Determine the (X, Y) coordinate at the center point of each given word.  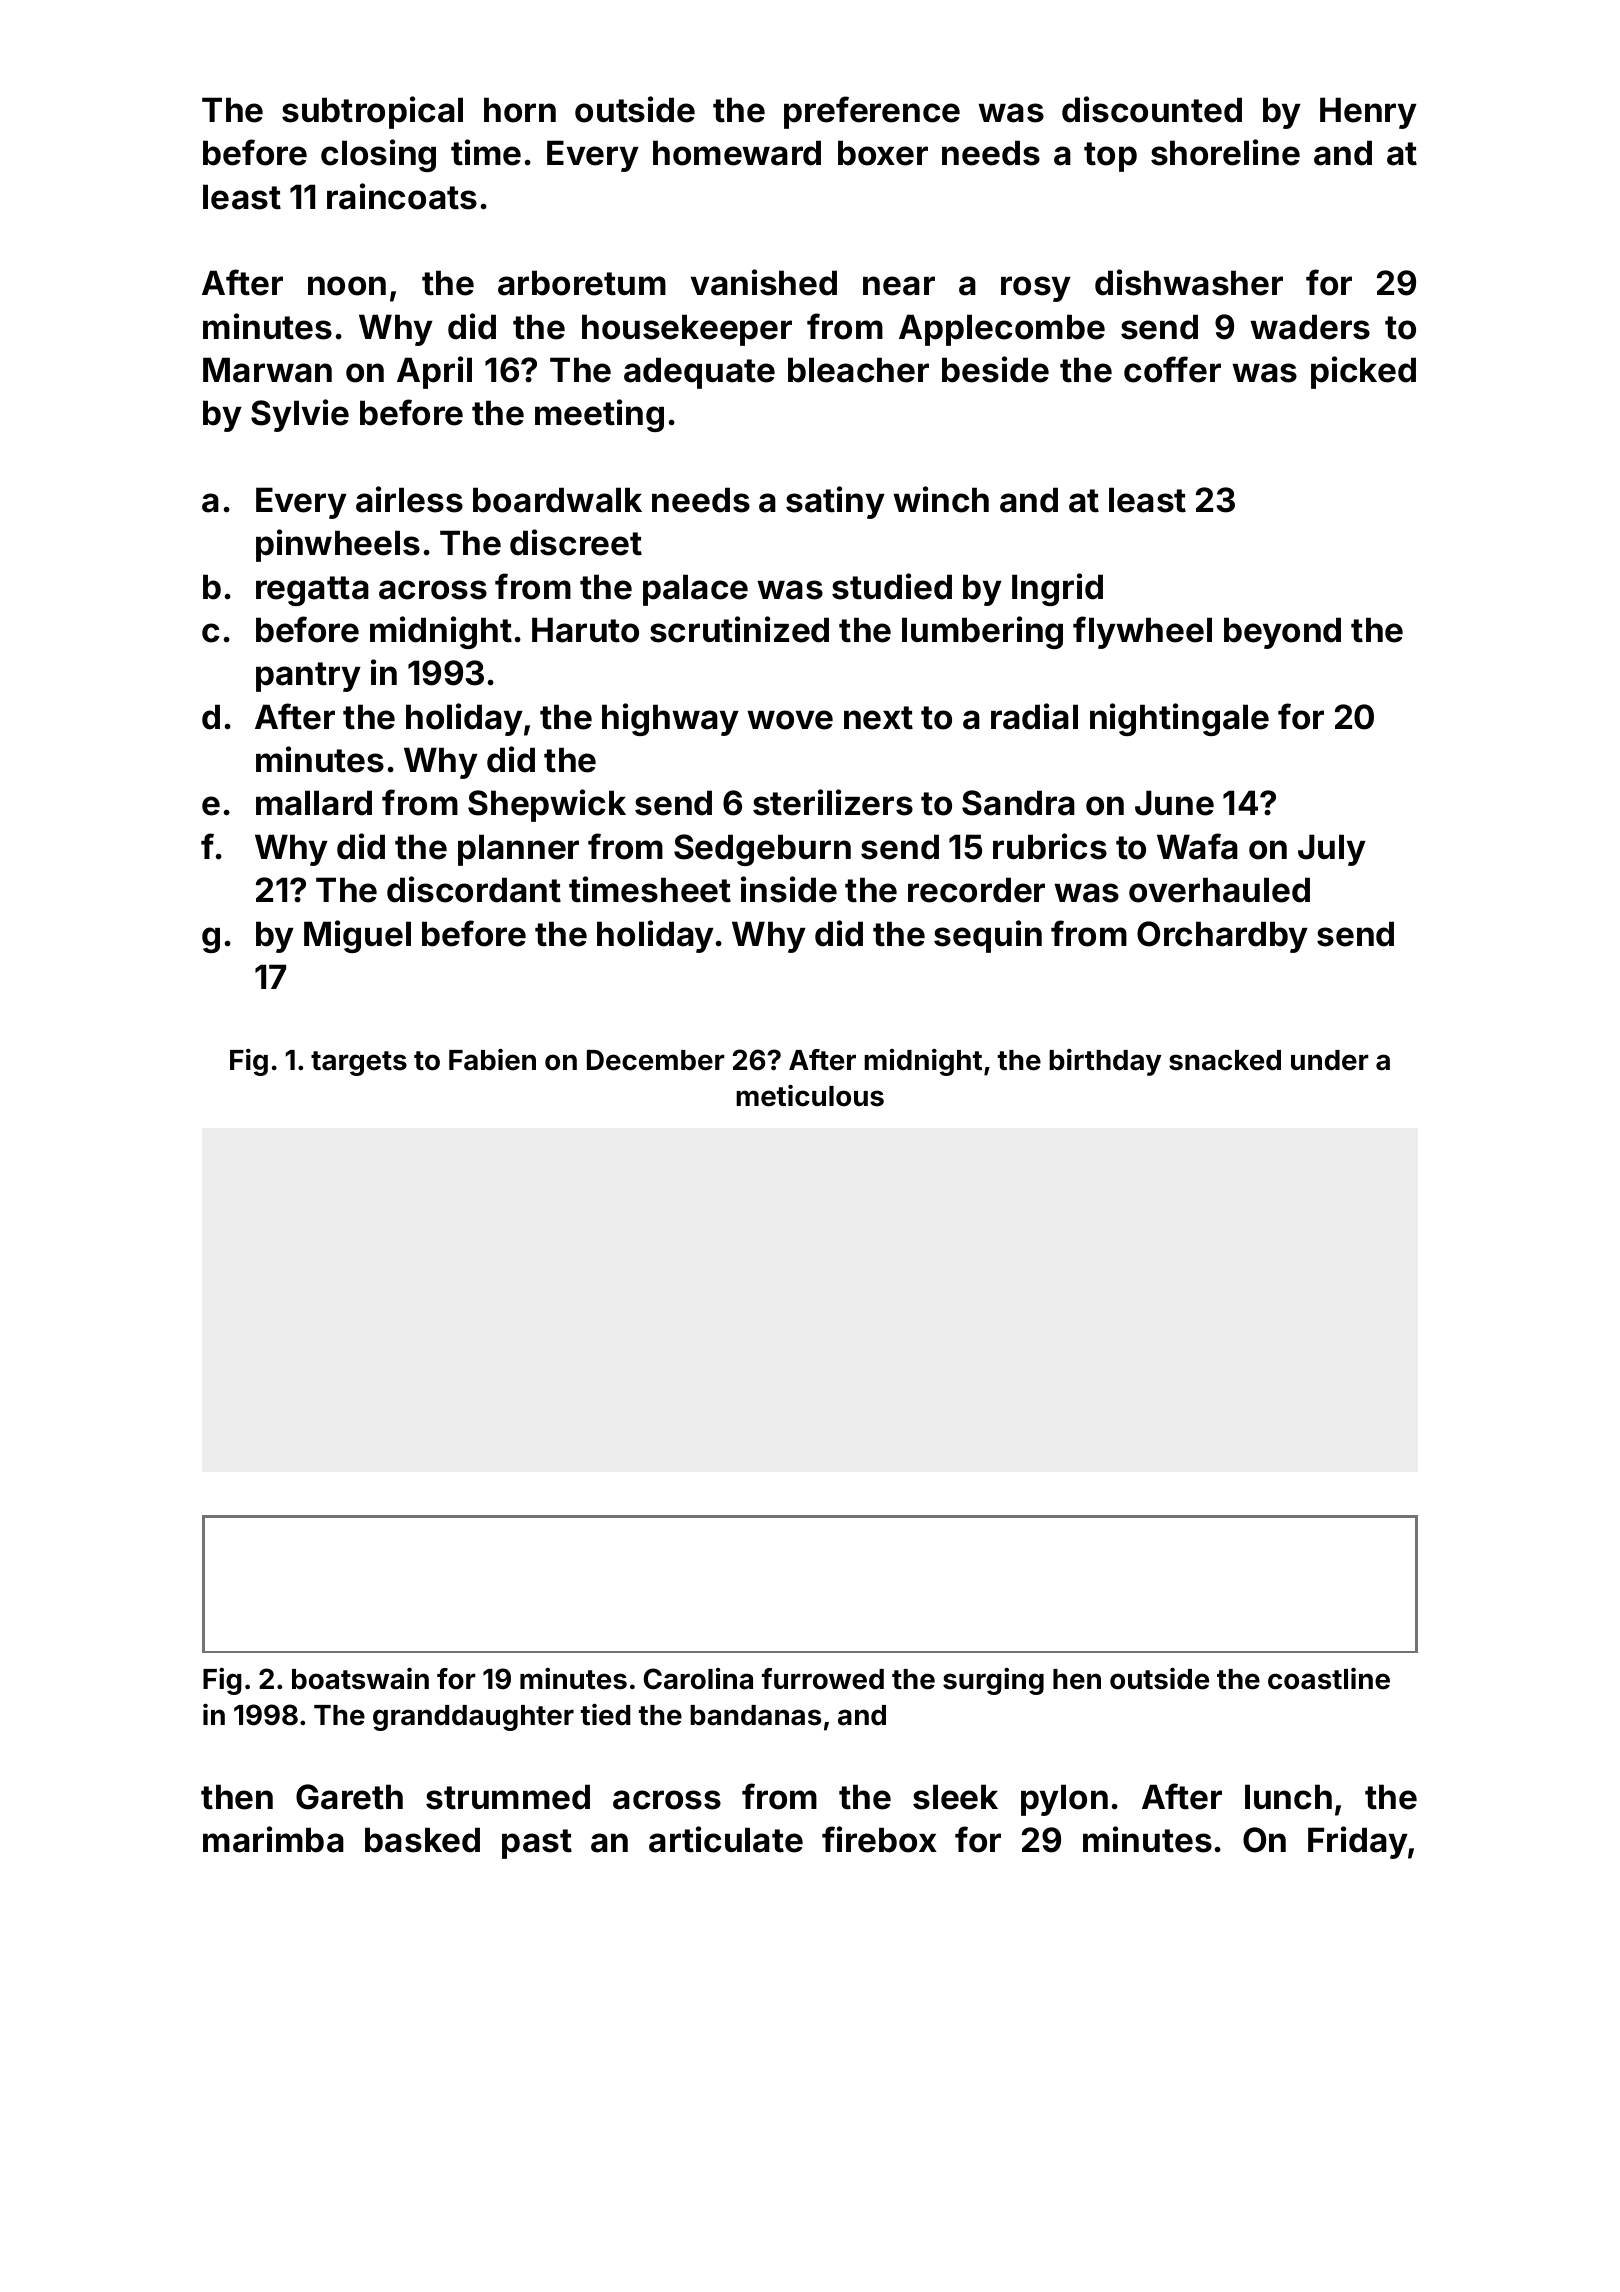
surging (993, 1681)
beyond (1282, 633)
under (1330, 1060)
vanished (764, 282)
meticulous (810, 1096)
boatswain (360, 1679)
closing (378, 155)
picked (1363, 372)
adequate (699, 373)
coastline (1329, 1679)
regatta (312, 591)
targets (359, 1063)
